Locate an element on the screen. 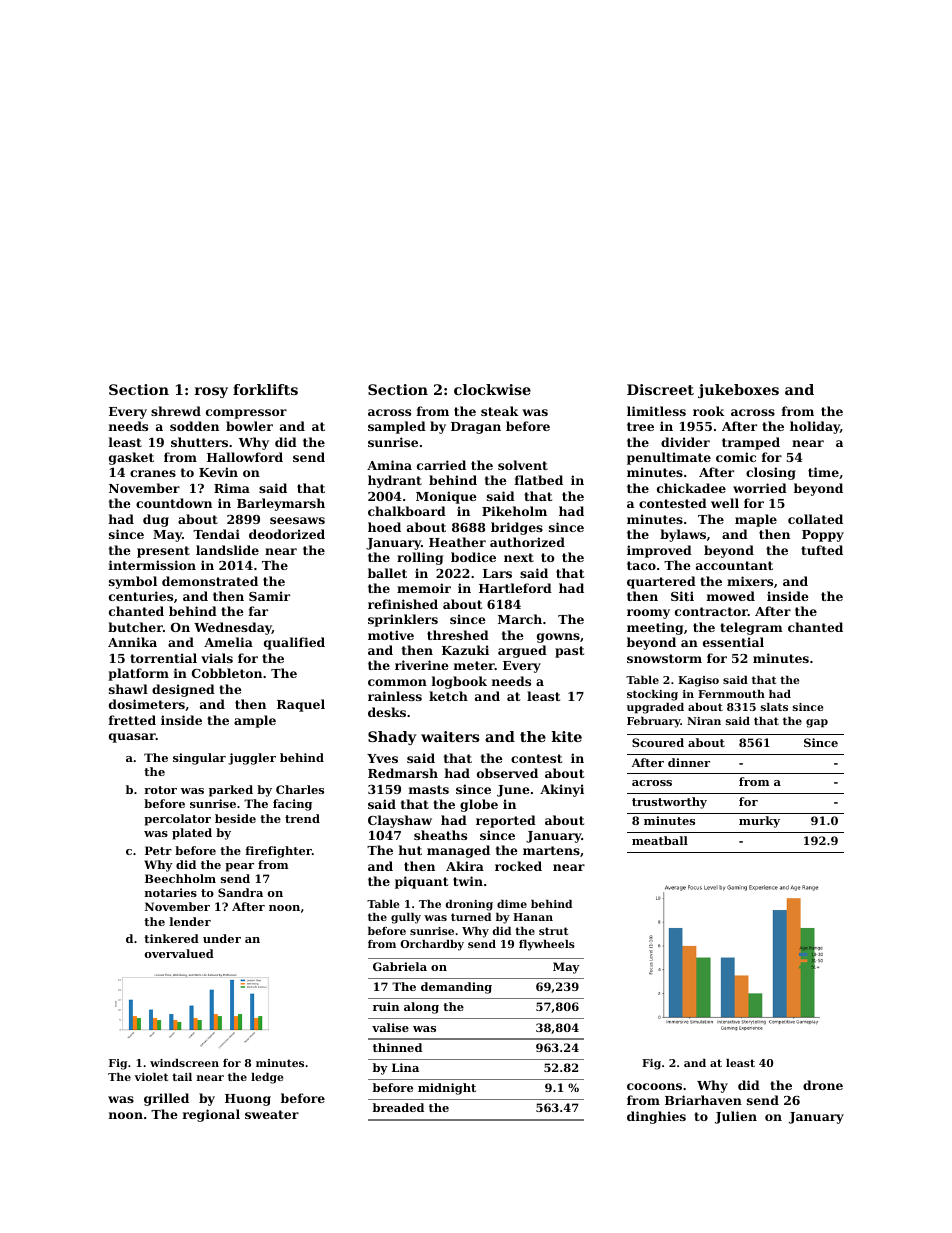 This screenshot has height=1233, width=952. jukeboxes is located at coordinates (738, 391).
